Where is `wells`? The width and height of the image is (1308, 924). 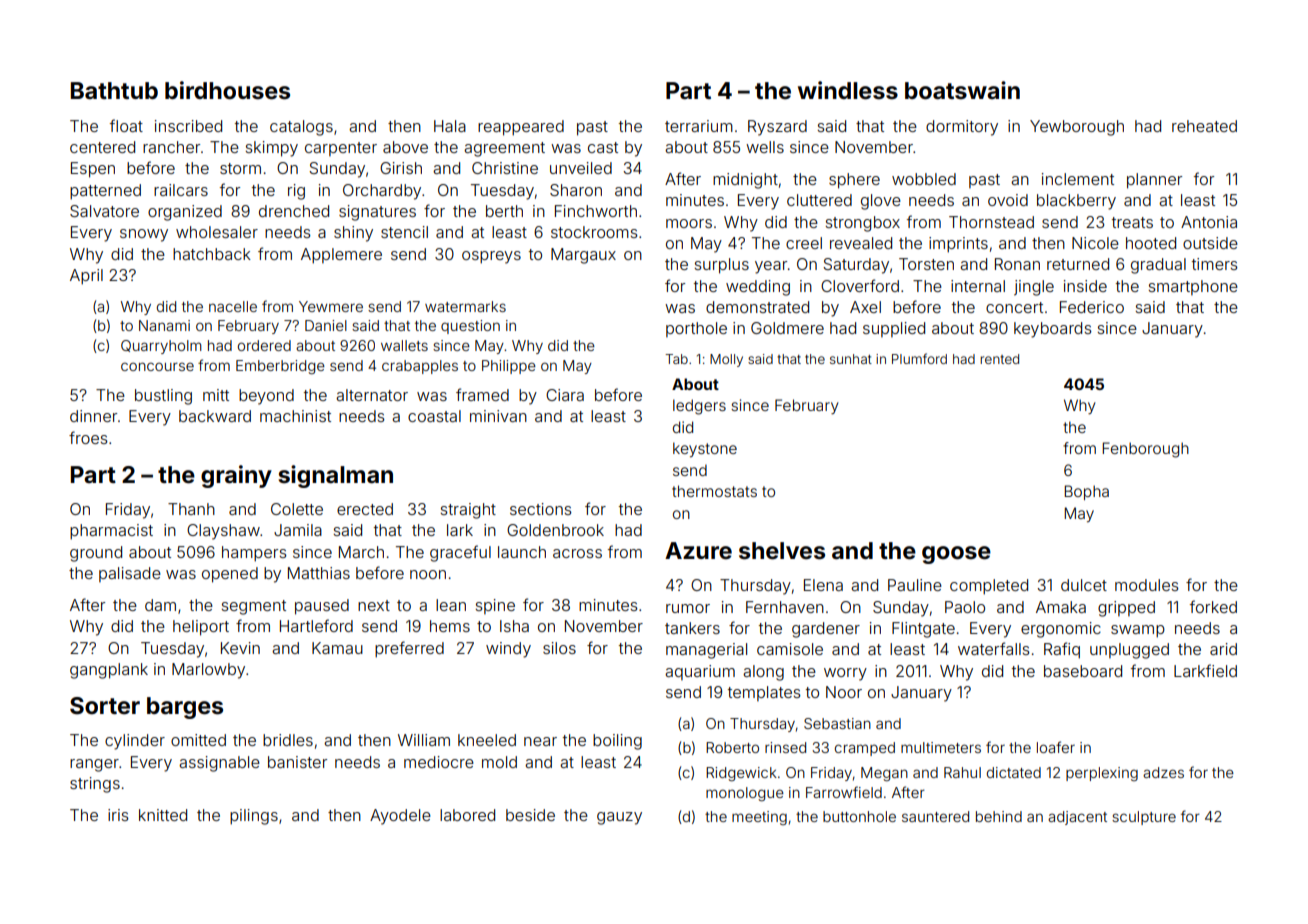 wells is located at coordinates (765, 147).
